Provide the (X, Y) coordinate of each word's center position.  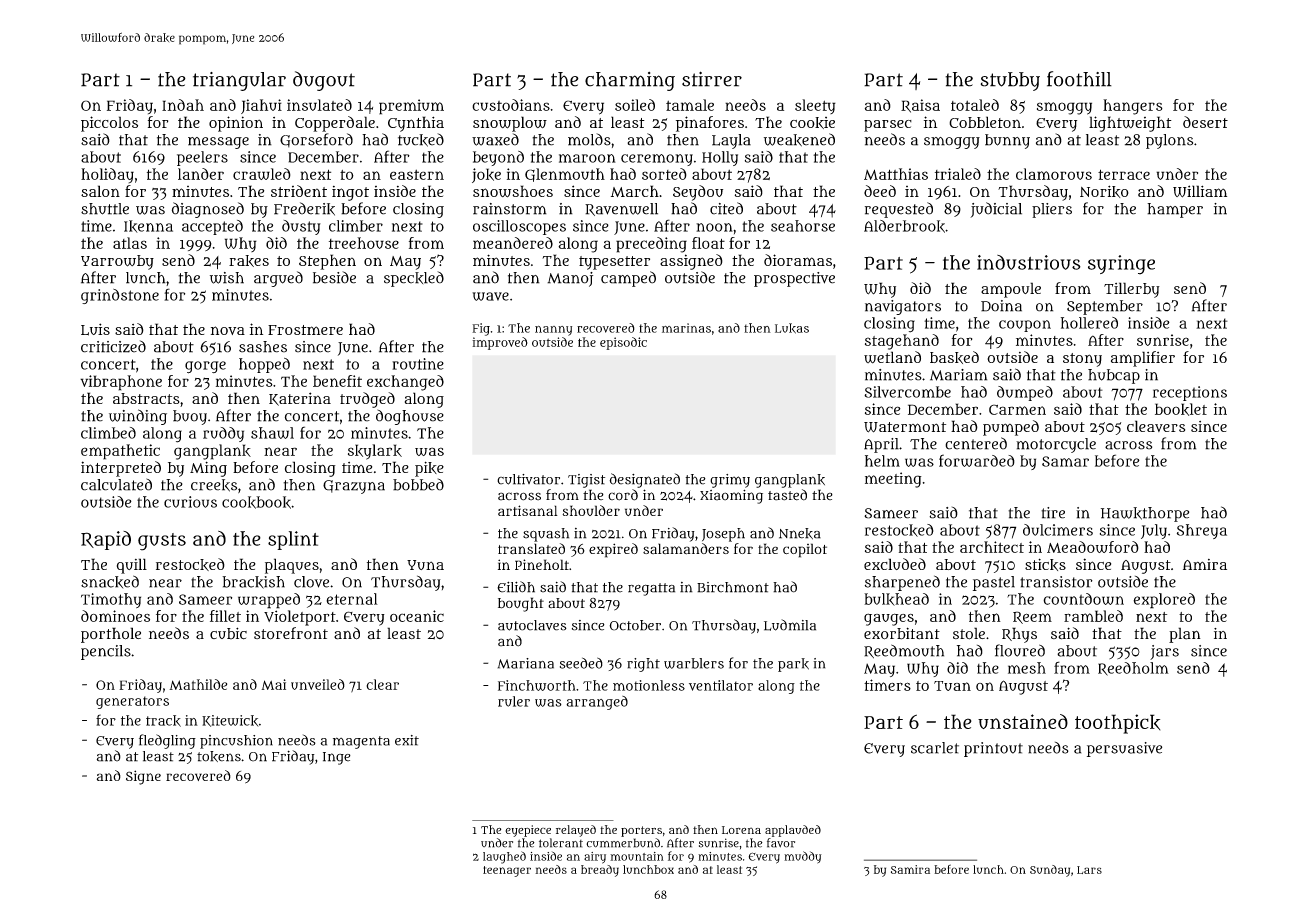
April (881, 445)
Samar (1065, 461)
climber (356, 226)
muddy (803, 857)
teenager (507, 871)
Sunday (1050, 871)
